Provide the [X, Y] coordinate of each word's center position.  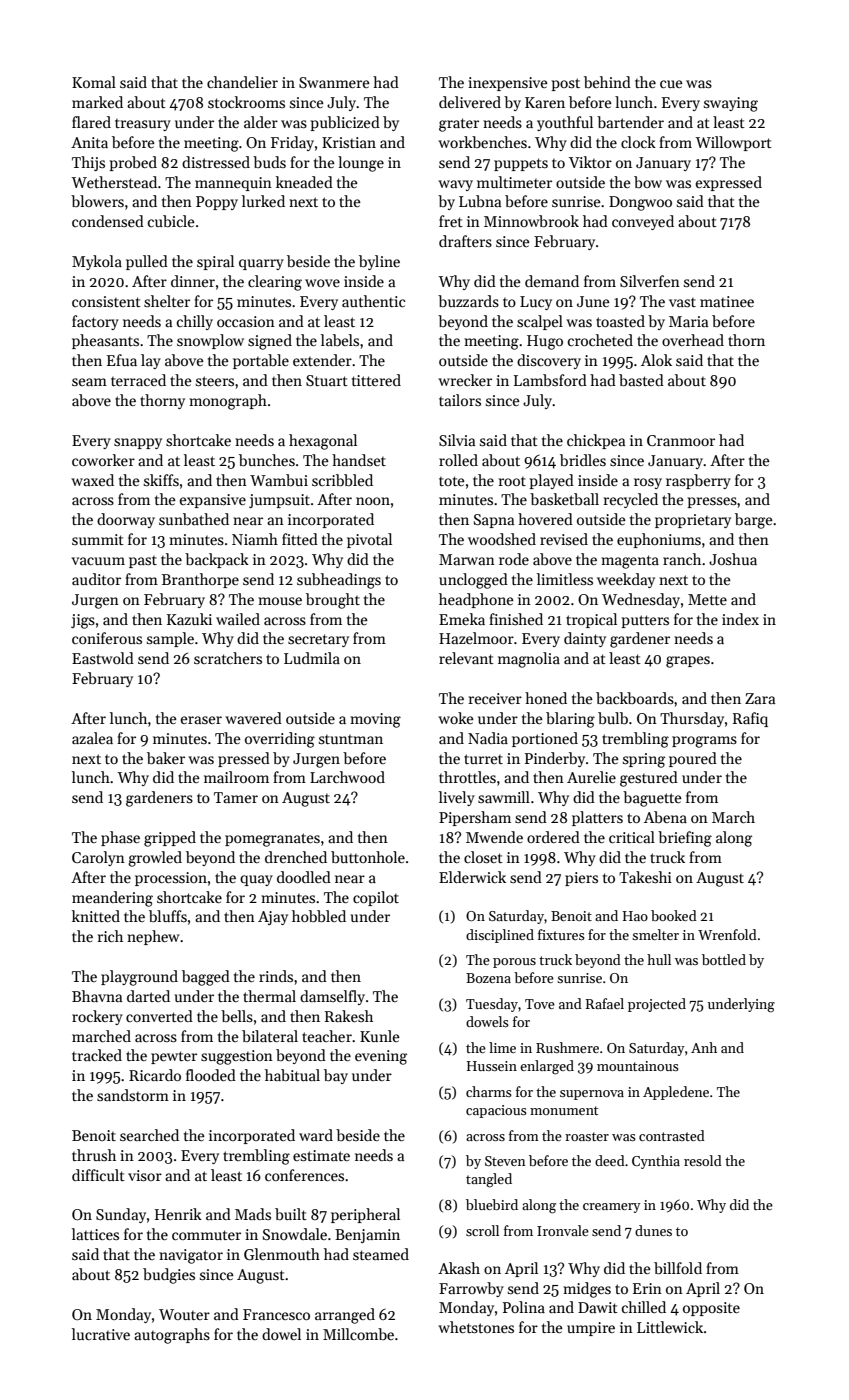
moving [375, 720]
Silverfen [650, 281]
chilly [195, 322]
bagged [206, 978]
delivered [470, 102]
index [740, 619]
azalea [92, 738]
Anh [704, 1047]
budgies [169, 1276]
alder [261, 122]
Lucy [536, 303]
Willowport [733, 143]
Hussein [492, 1066]
